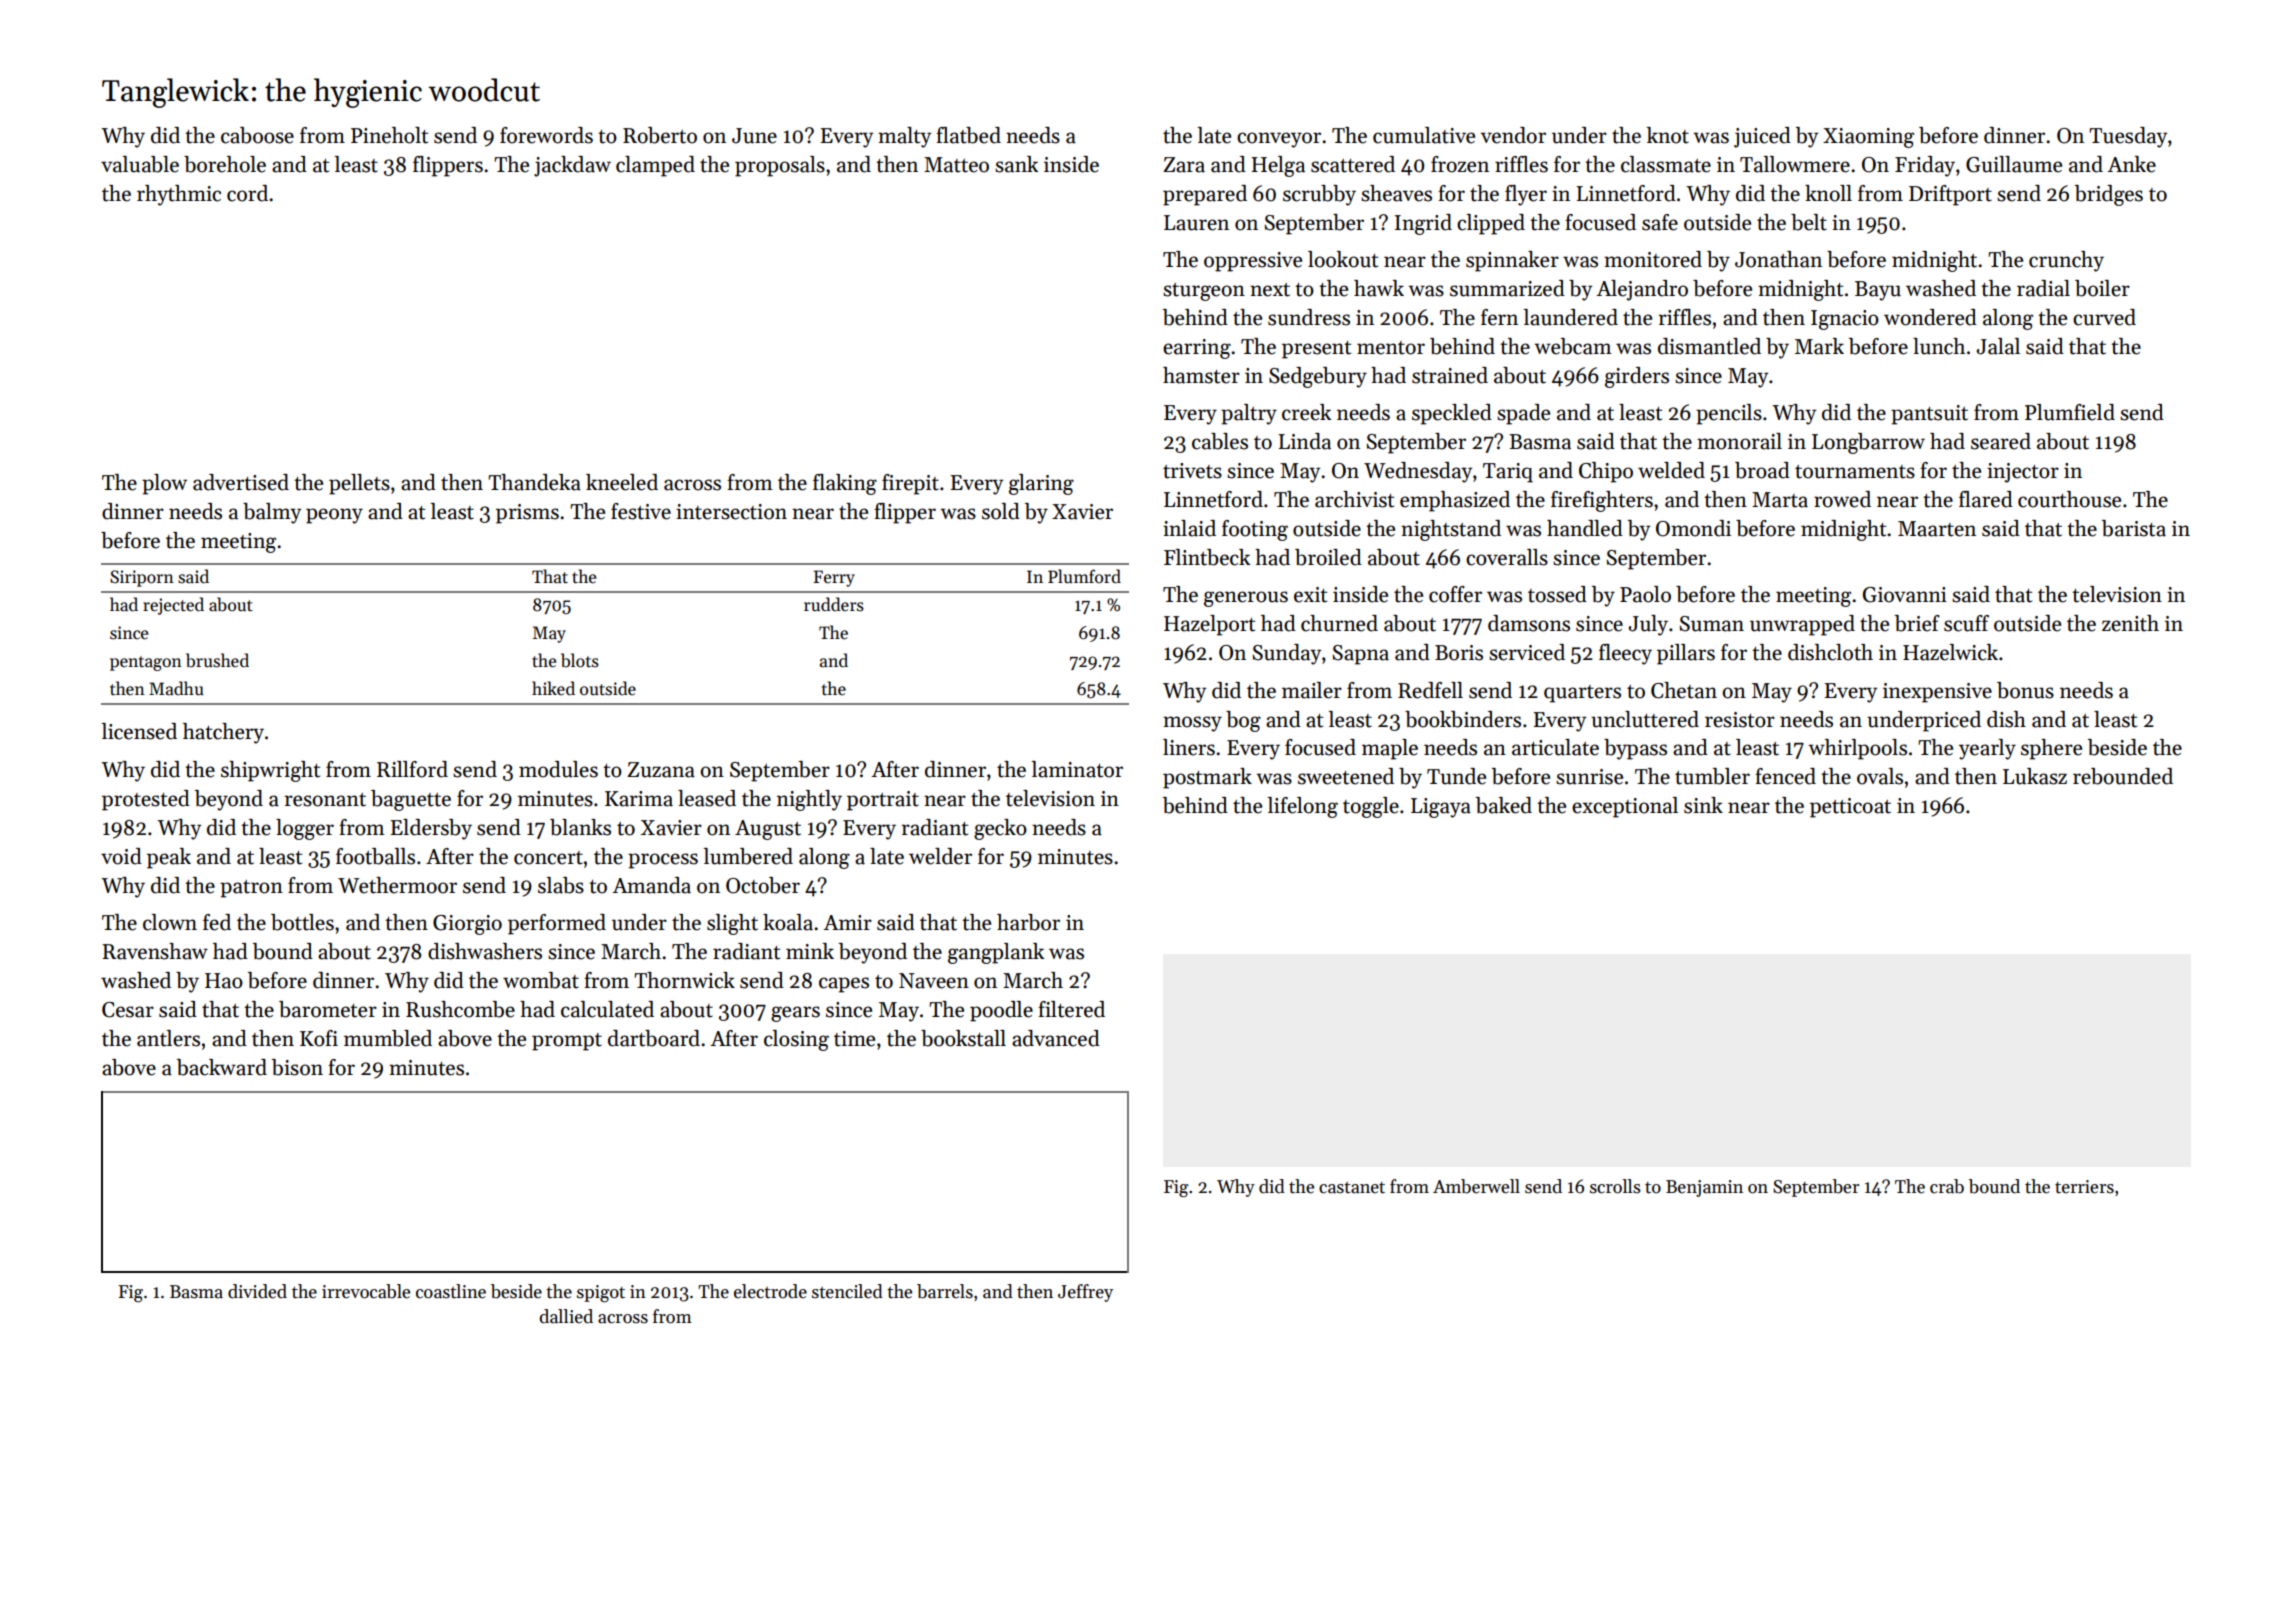  What do you see at coordinates (366, 1291) in the screenshot?
I see `irrevocable` at bounding box center [366, 1291].
